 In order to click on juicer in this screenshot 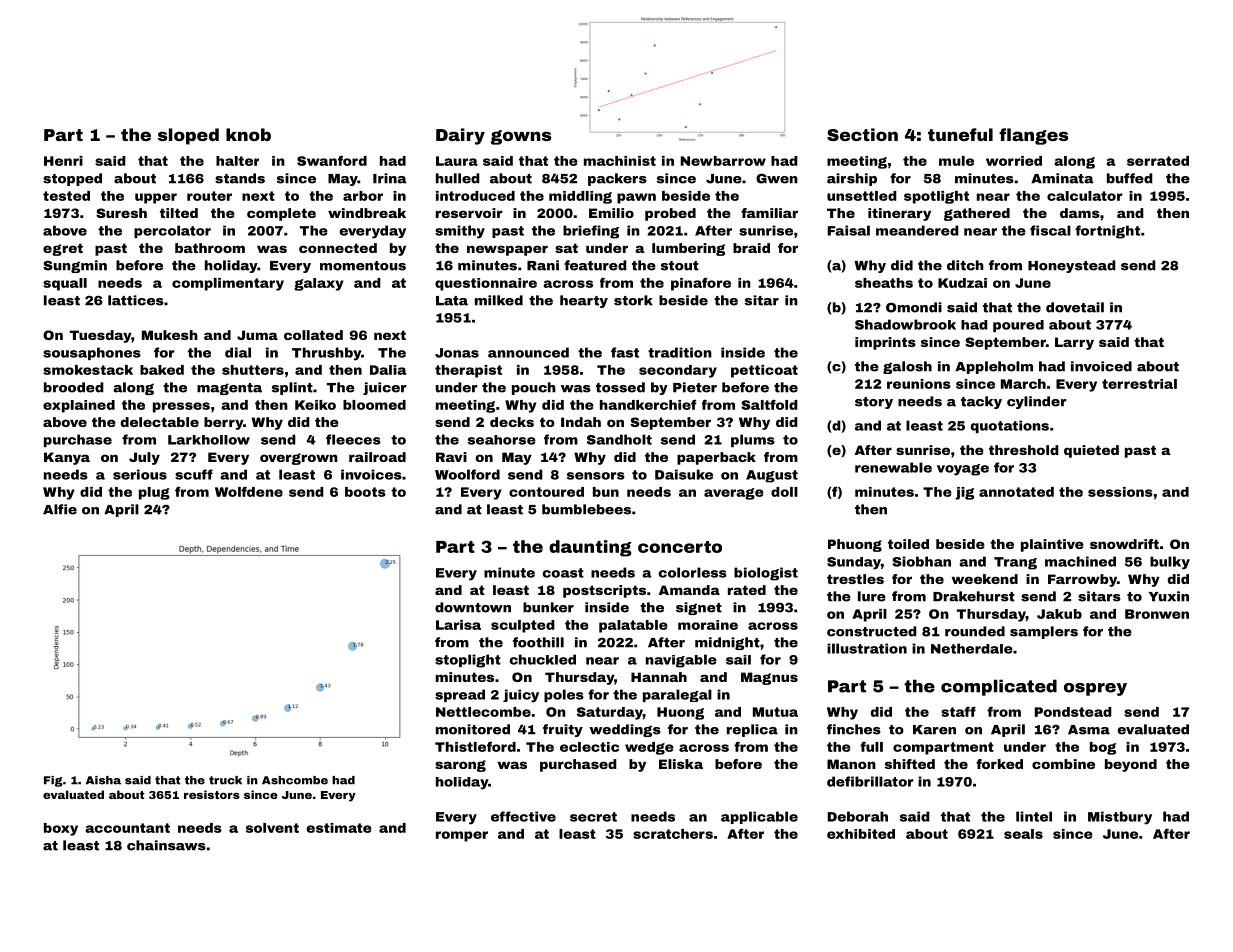, I will do `click(385, 388)`.
